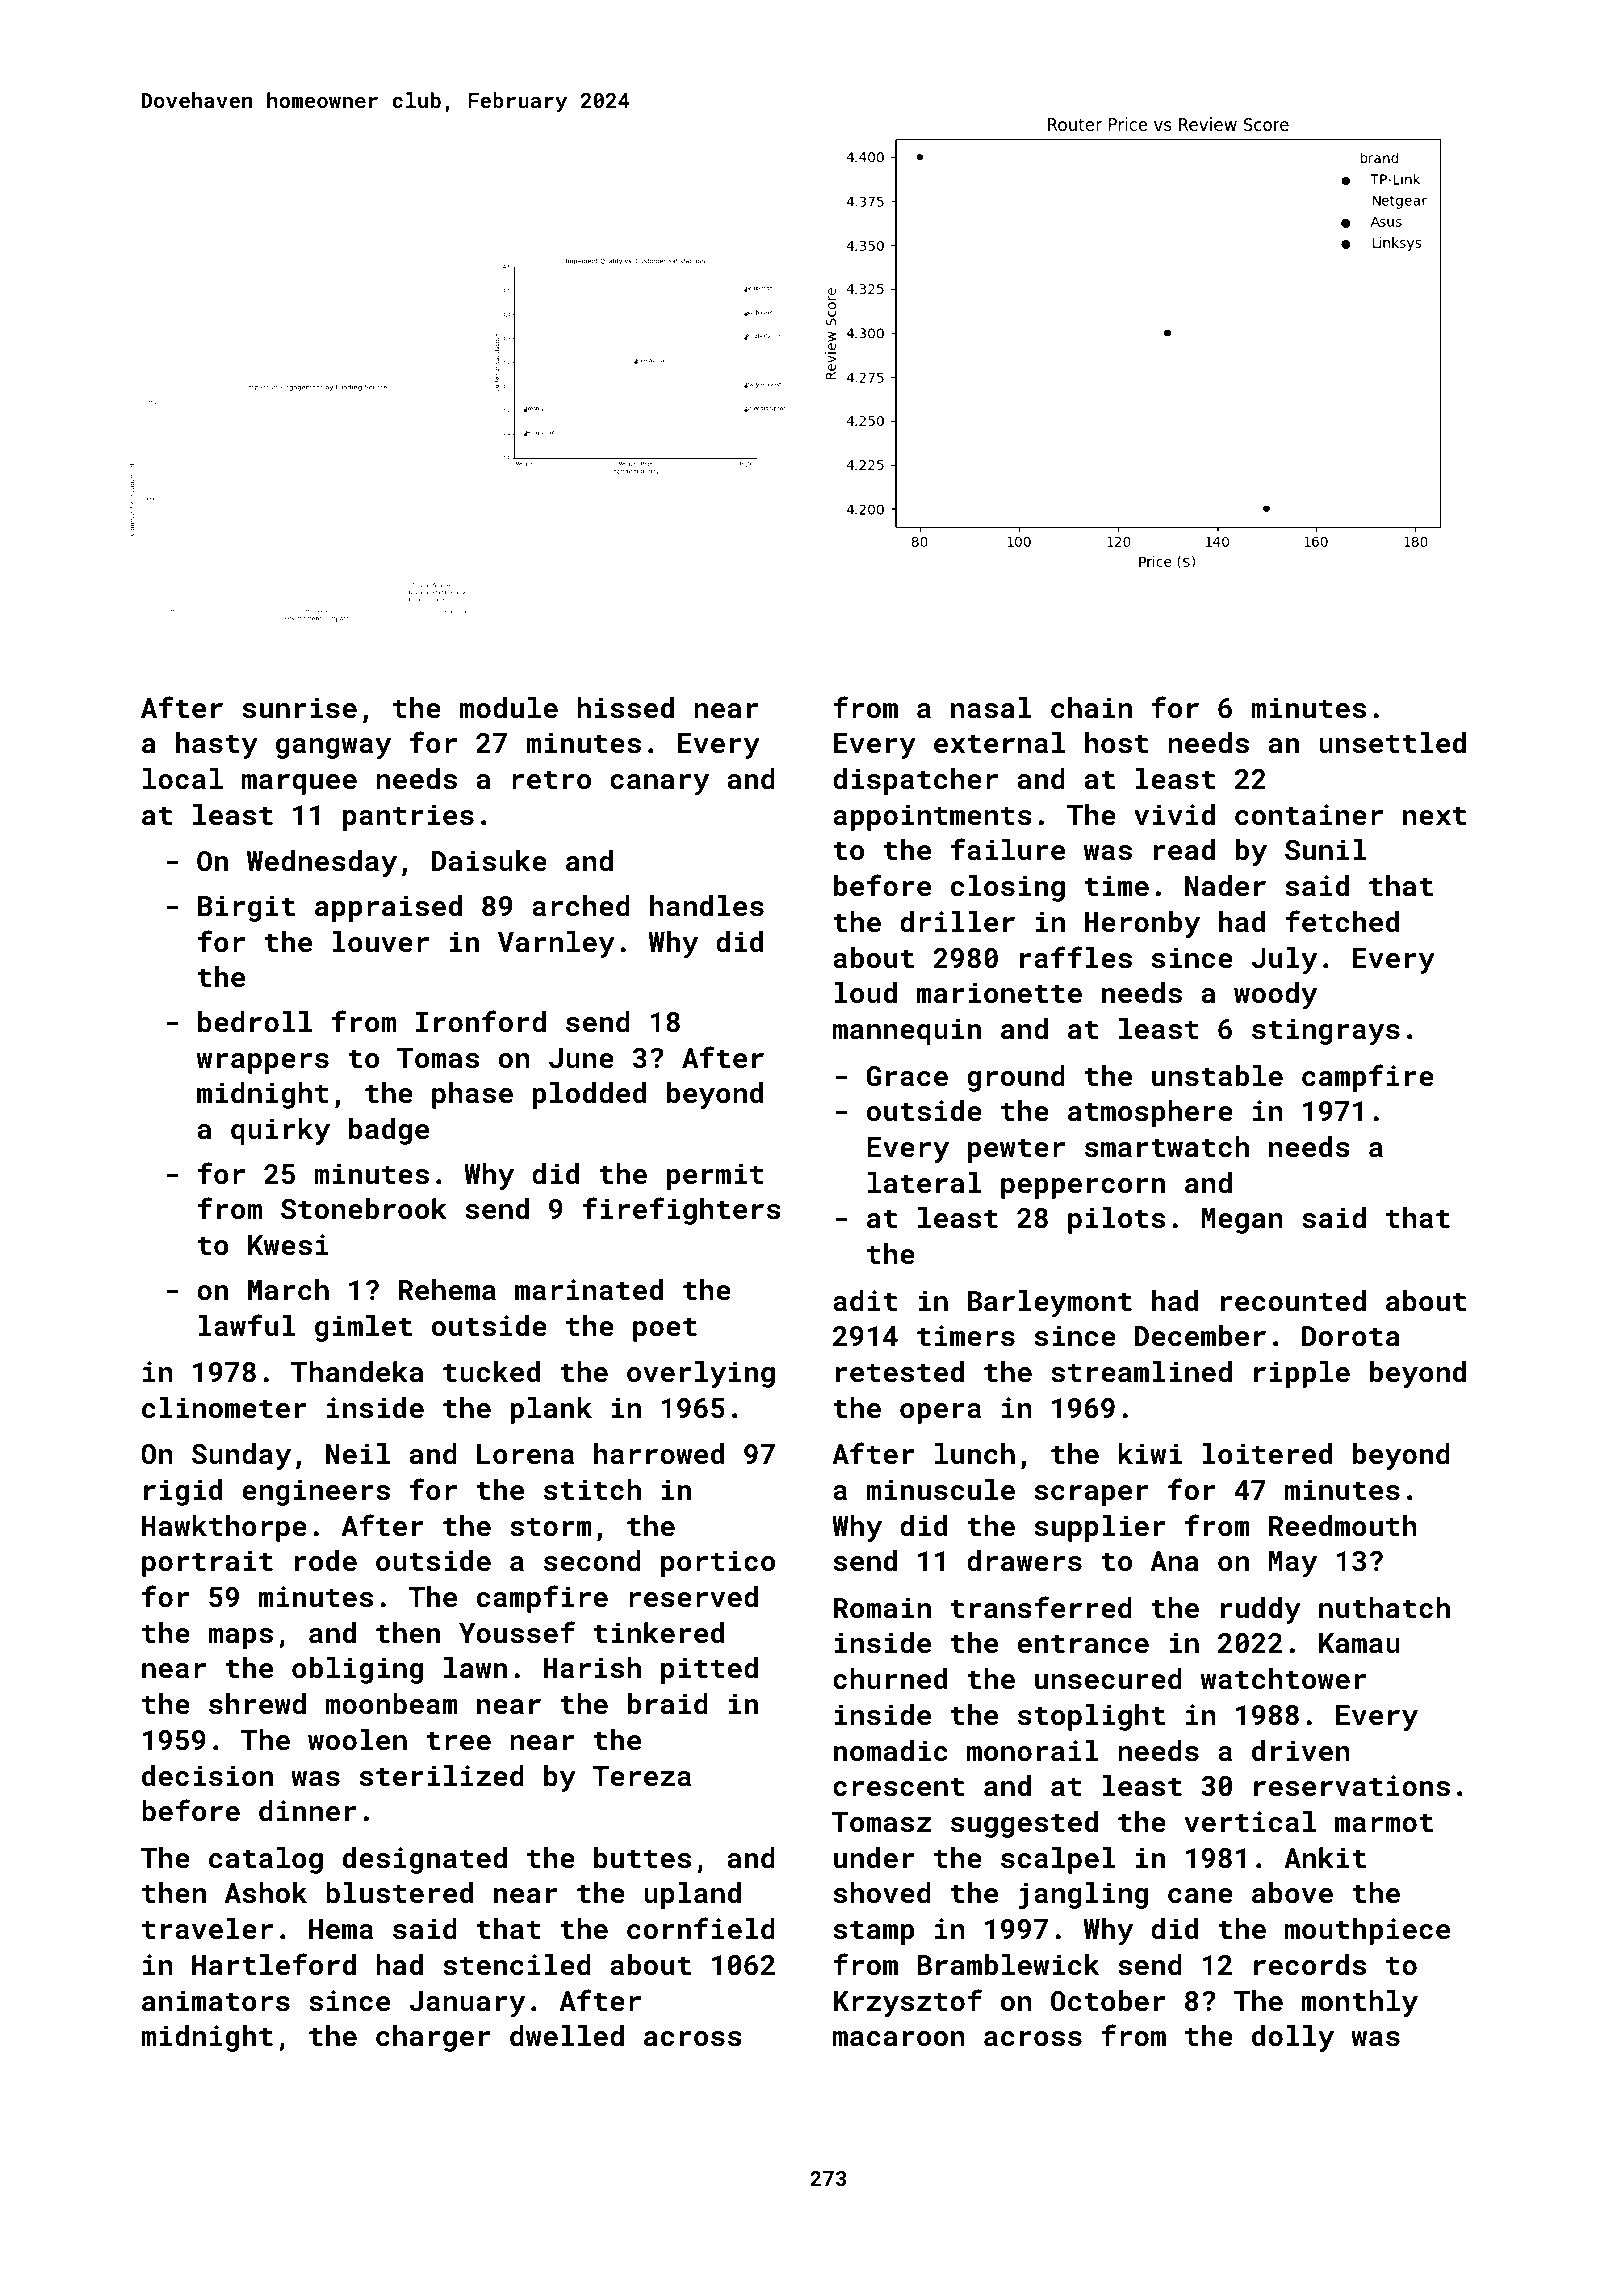 The height and width of the page is (2292, 1620). Describe the element at coordinates (589, 1290) in the page. I see `marinated` at that location.
